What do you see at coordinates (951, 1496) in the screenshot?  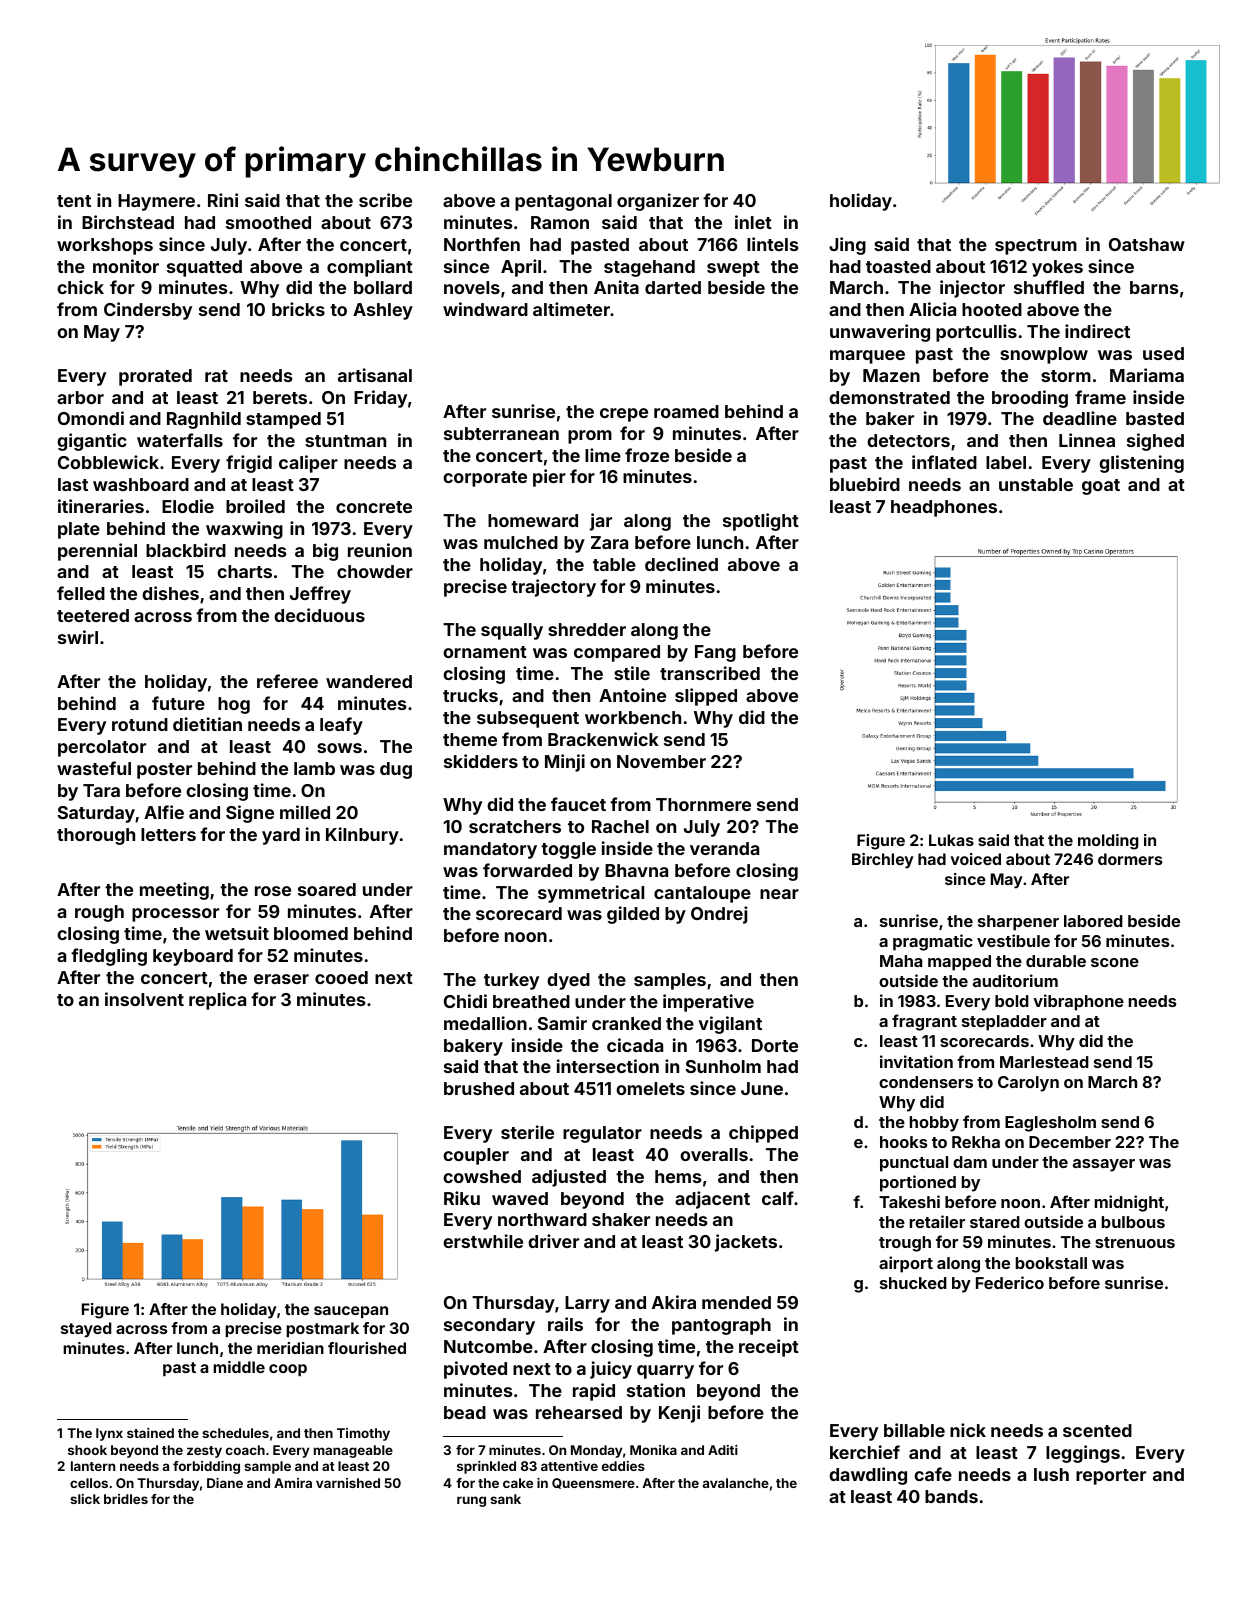 I see `bands` at bounding box center [951, 1496].
